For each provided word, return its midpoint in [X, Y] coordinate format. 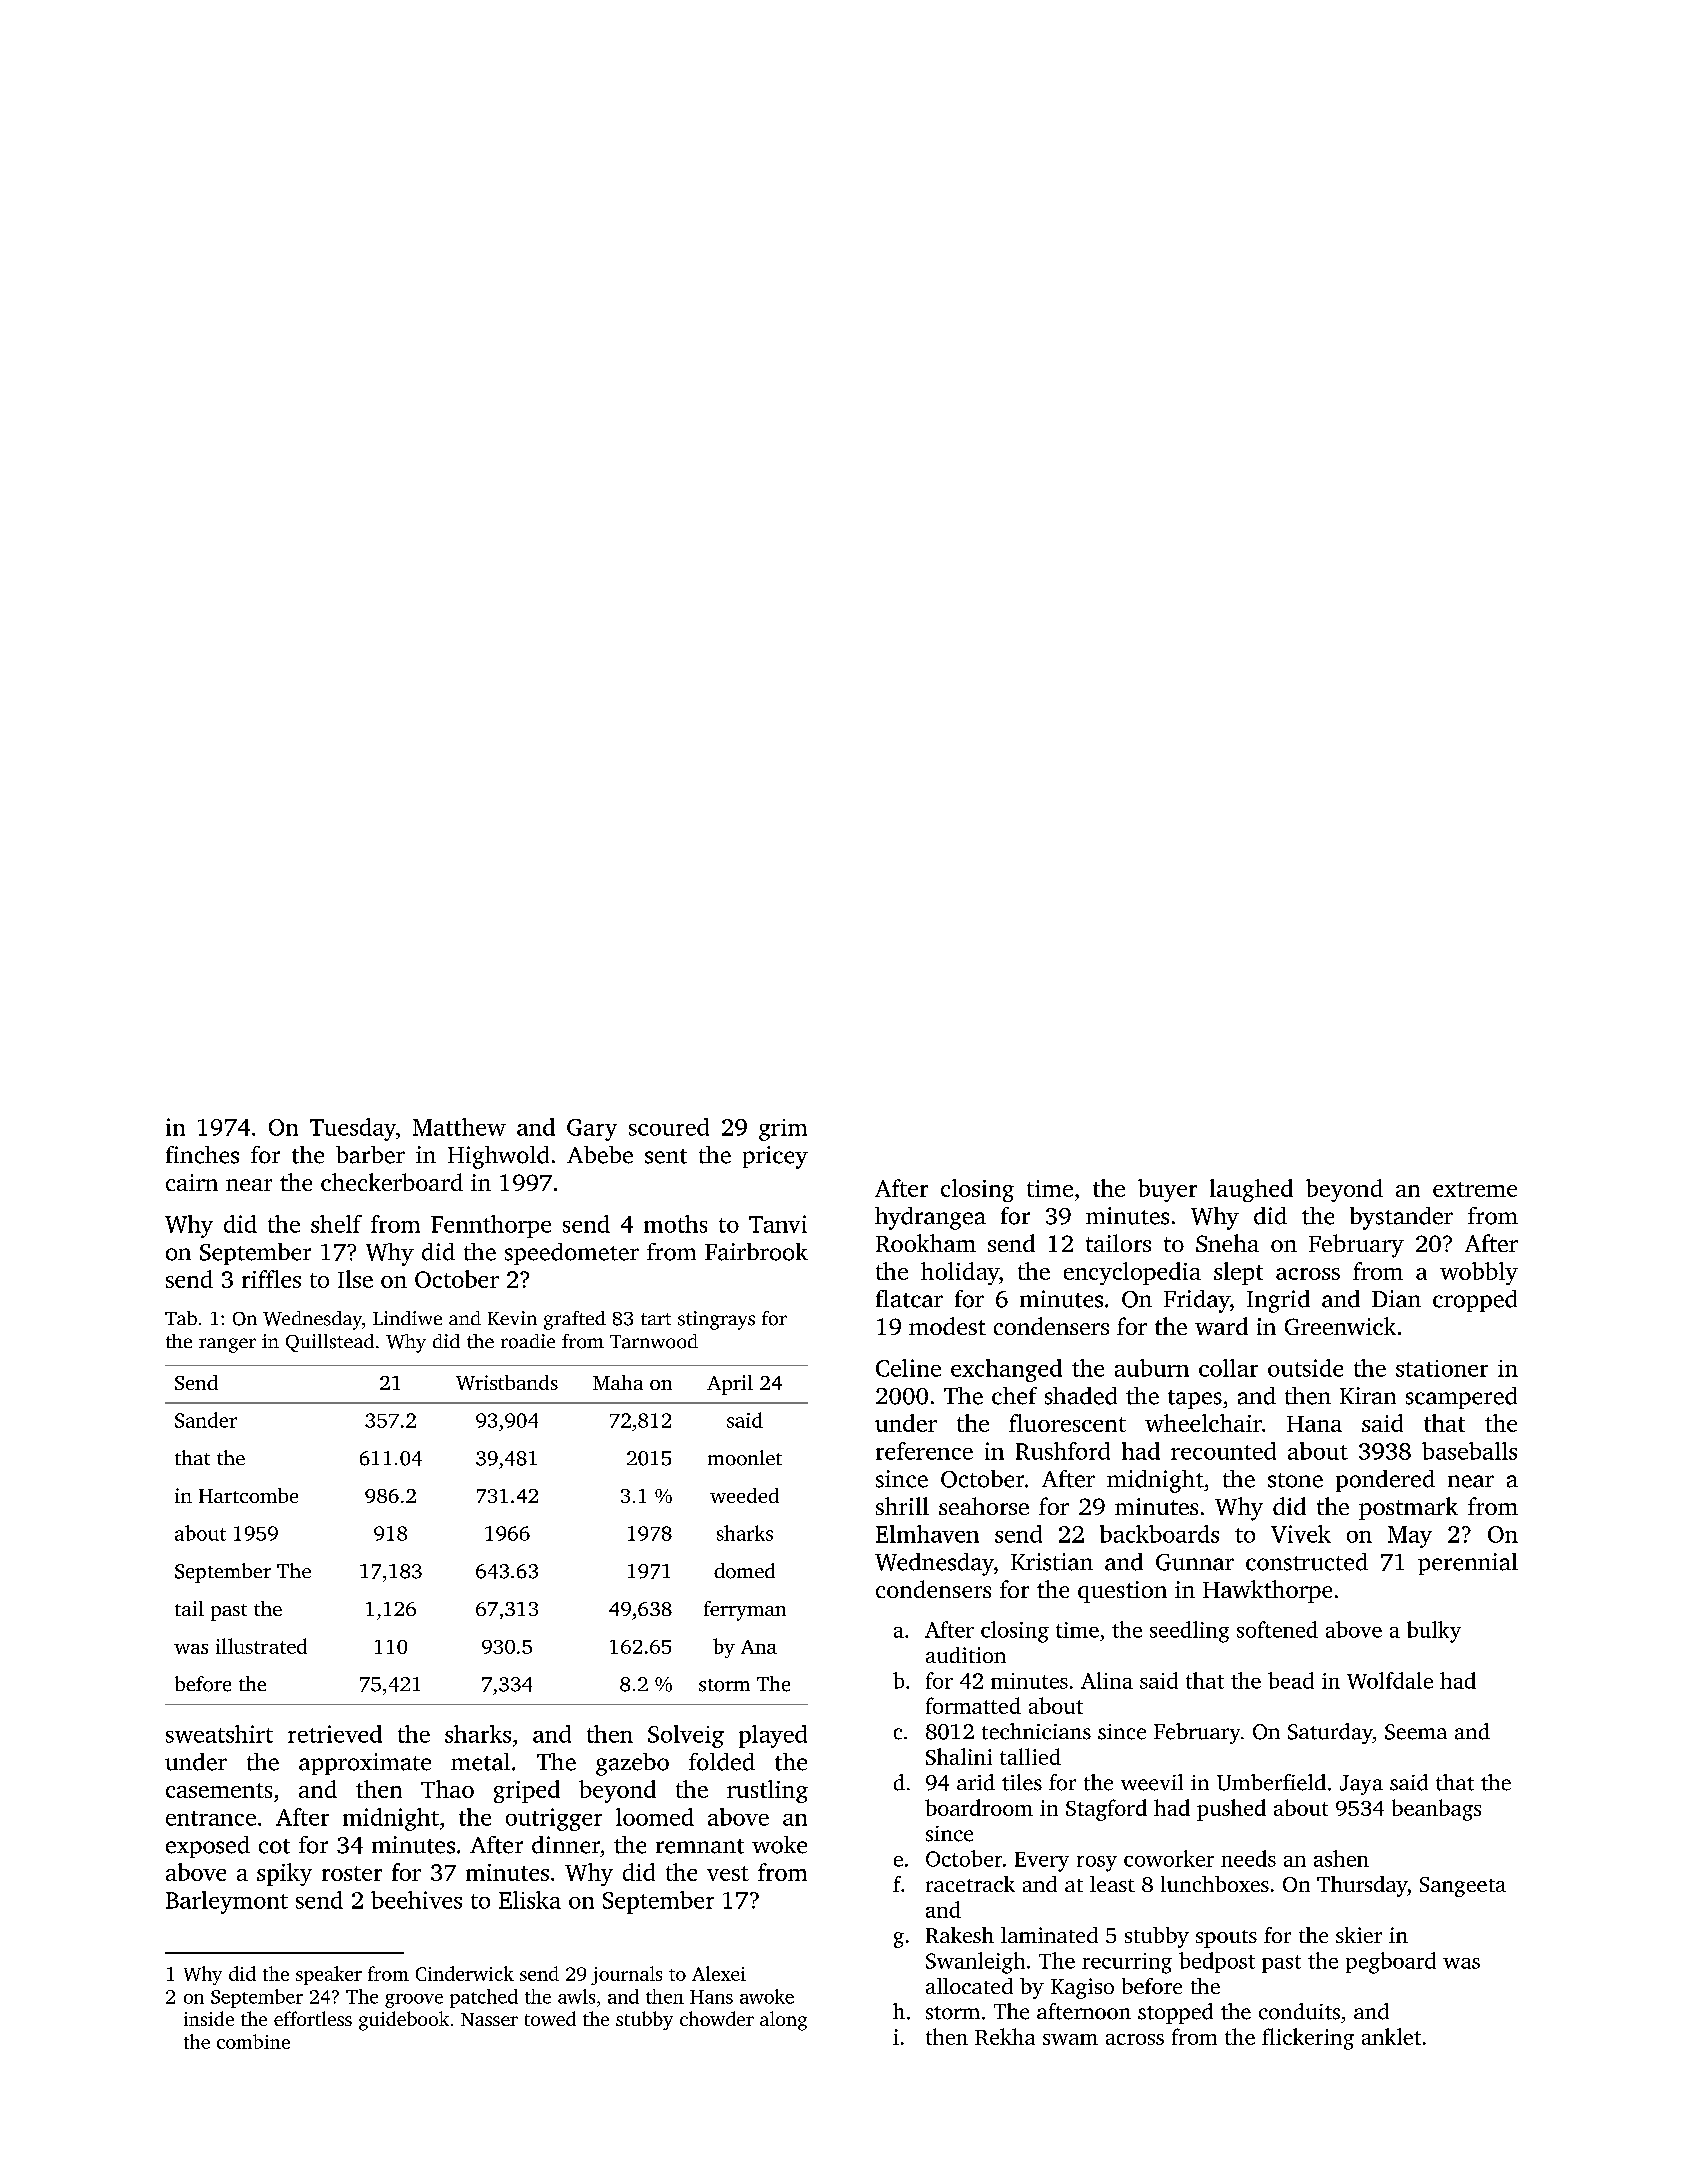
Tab [181, 1318]
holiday [960, 1273]
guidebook [404, 2021]
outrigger [554, 1819]
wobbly [1479, 1273]
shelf [336, 1224]
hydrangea [930, 1218]
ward [1221, 1326]
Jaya [1361, 1785]
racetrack [970, 1884]
